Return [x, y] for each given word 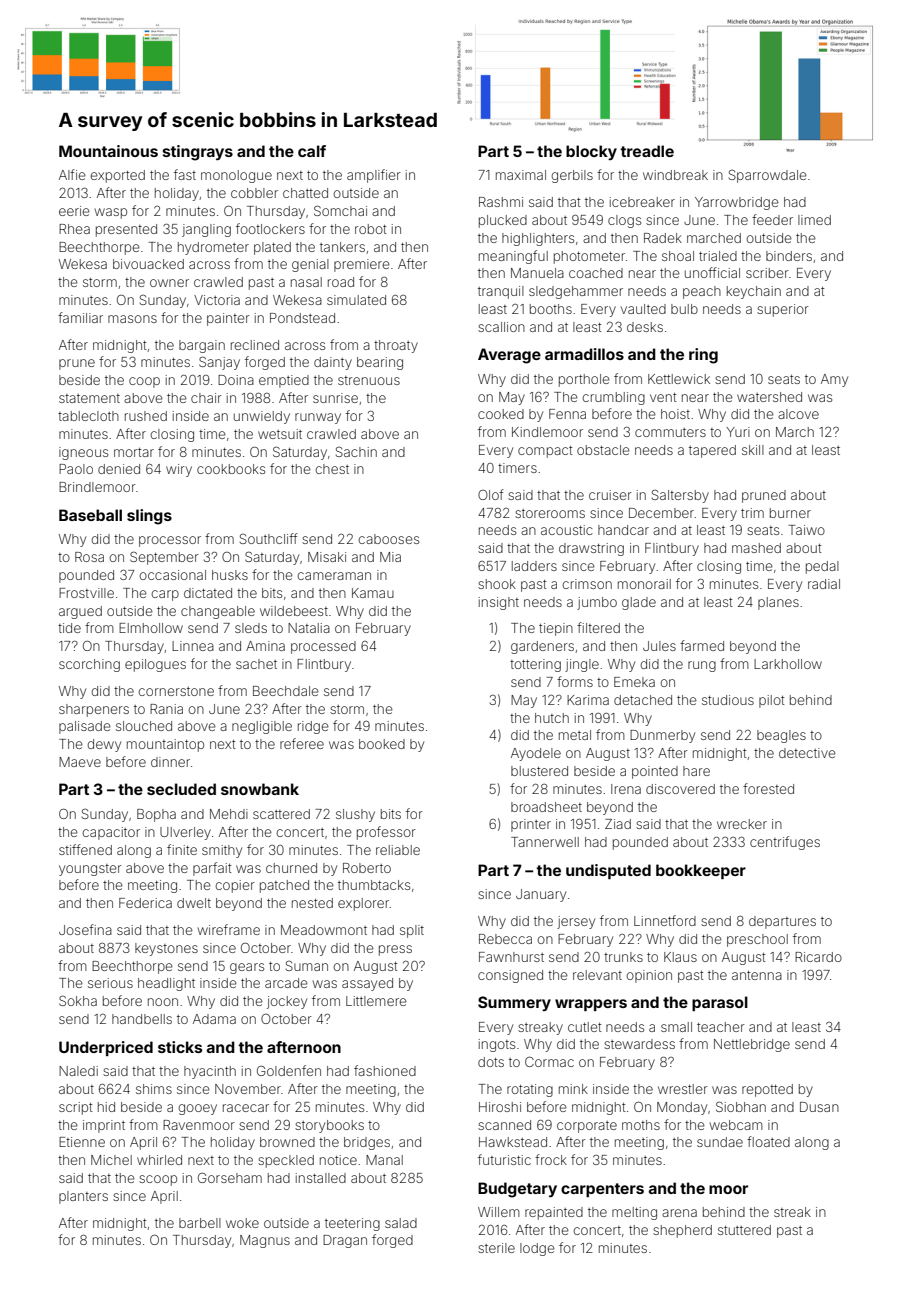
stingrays [198, 153]
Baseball [90, 515]
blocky [591, 152]
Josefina [85, 929]
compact [545, 452]
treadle [647, 151]
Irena [626, 789]
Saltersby [680, 496]
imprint [104, 1126]
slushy [355, 815]
